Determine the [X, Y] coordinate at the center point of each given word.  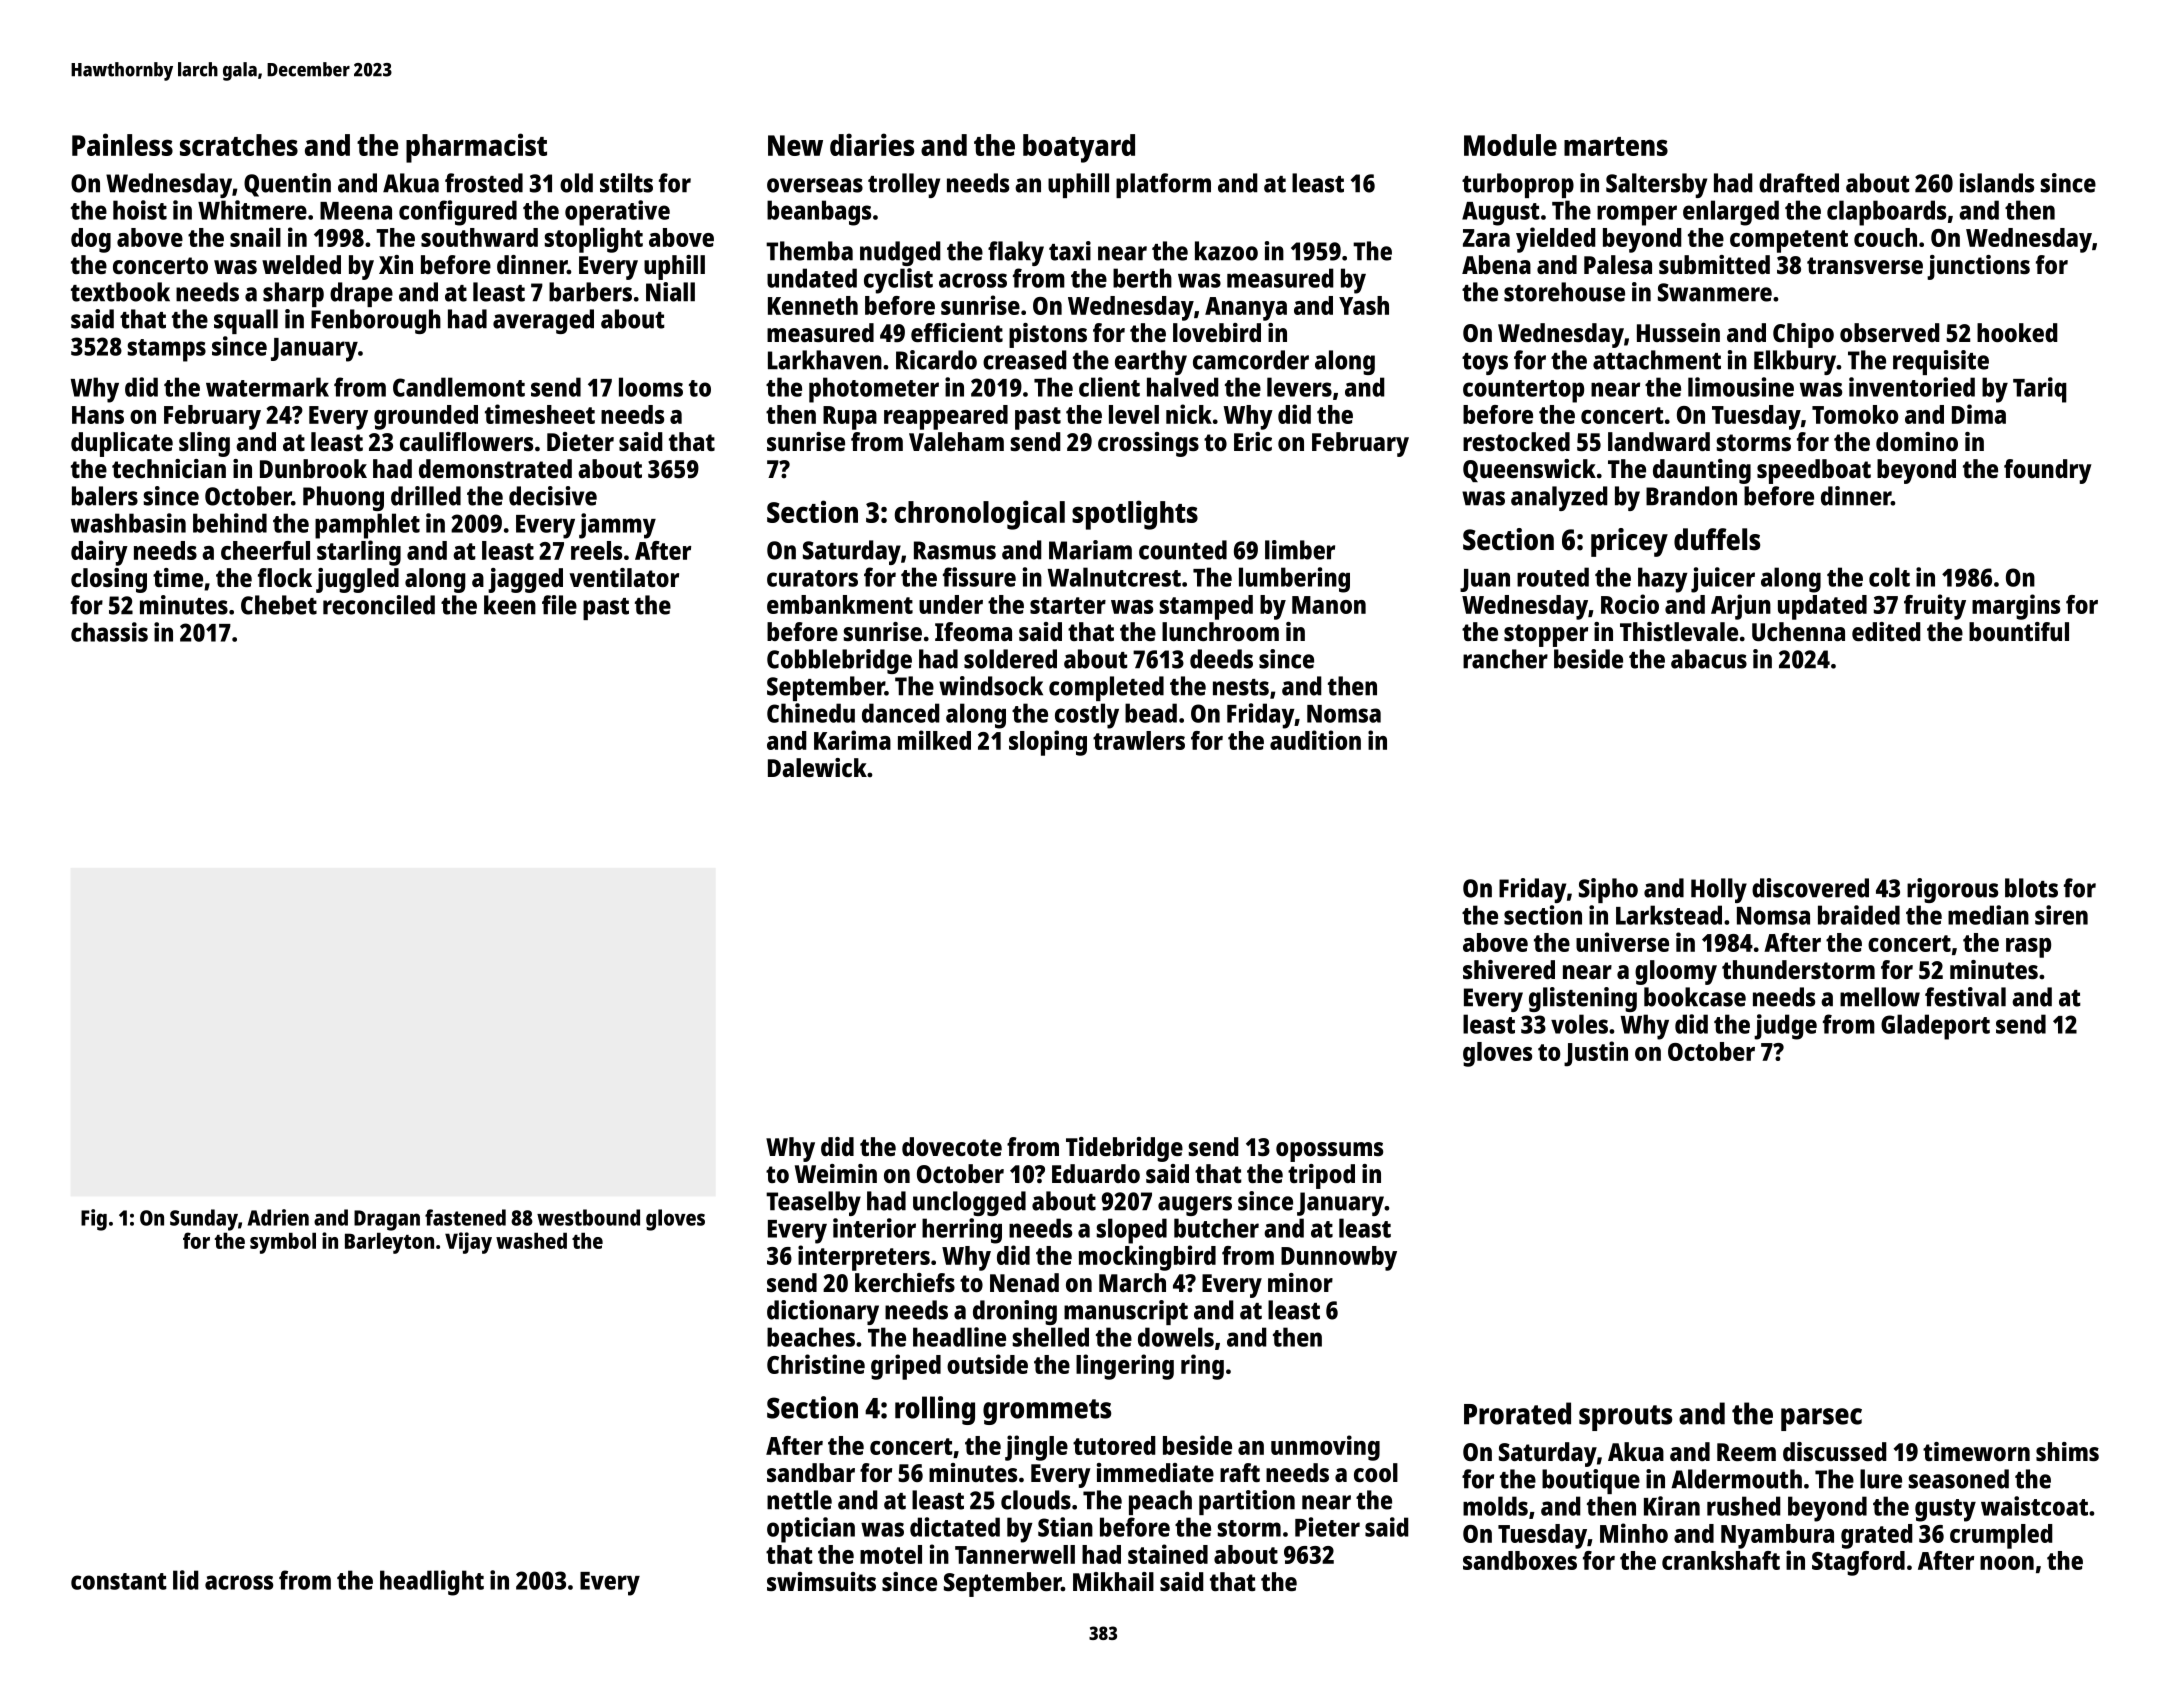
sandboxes [1520, 1560]
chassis [109, 632]
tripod [1321, 1176]
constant [119, 1581]
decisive [553, 496]
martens [1616, 146]
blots [2031, 888]
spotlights [1135, 515]
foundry [2048, 471]
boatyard [1079, 148]
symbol [283, 1243]
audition [1315, 740]
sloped [1132, 1231]
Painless [122, 144]
